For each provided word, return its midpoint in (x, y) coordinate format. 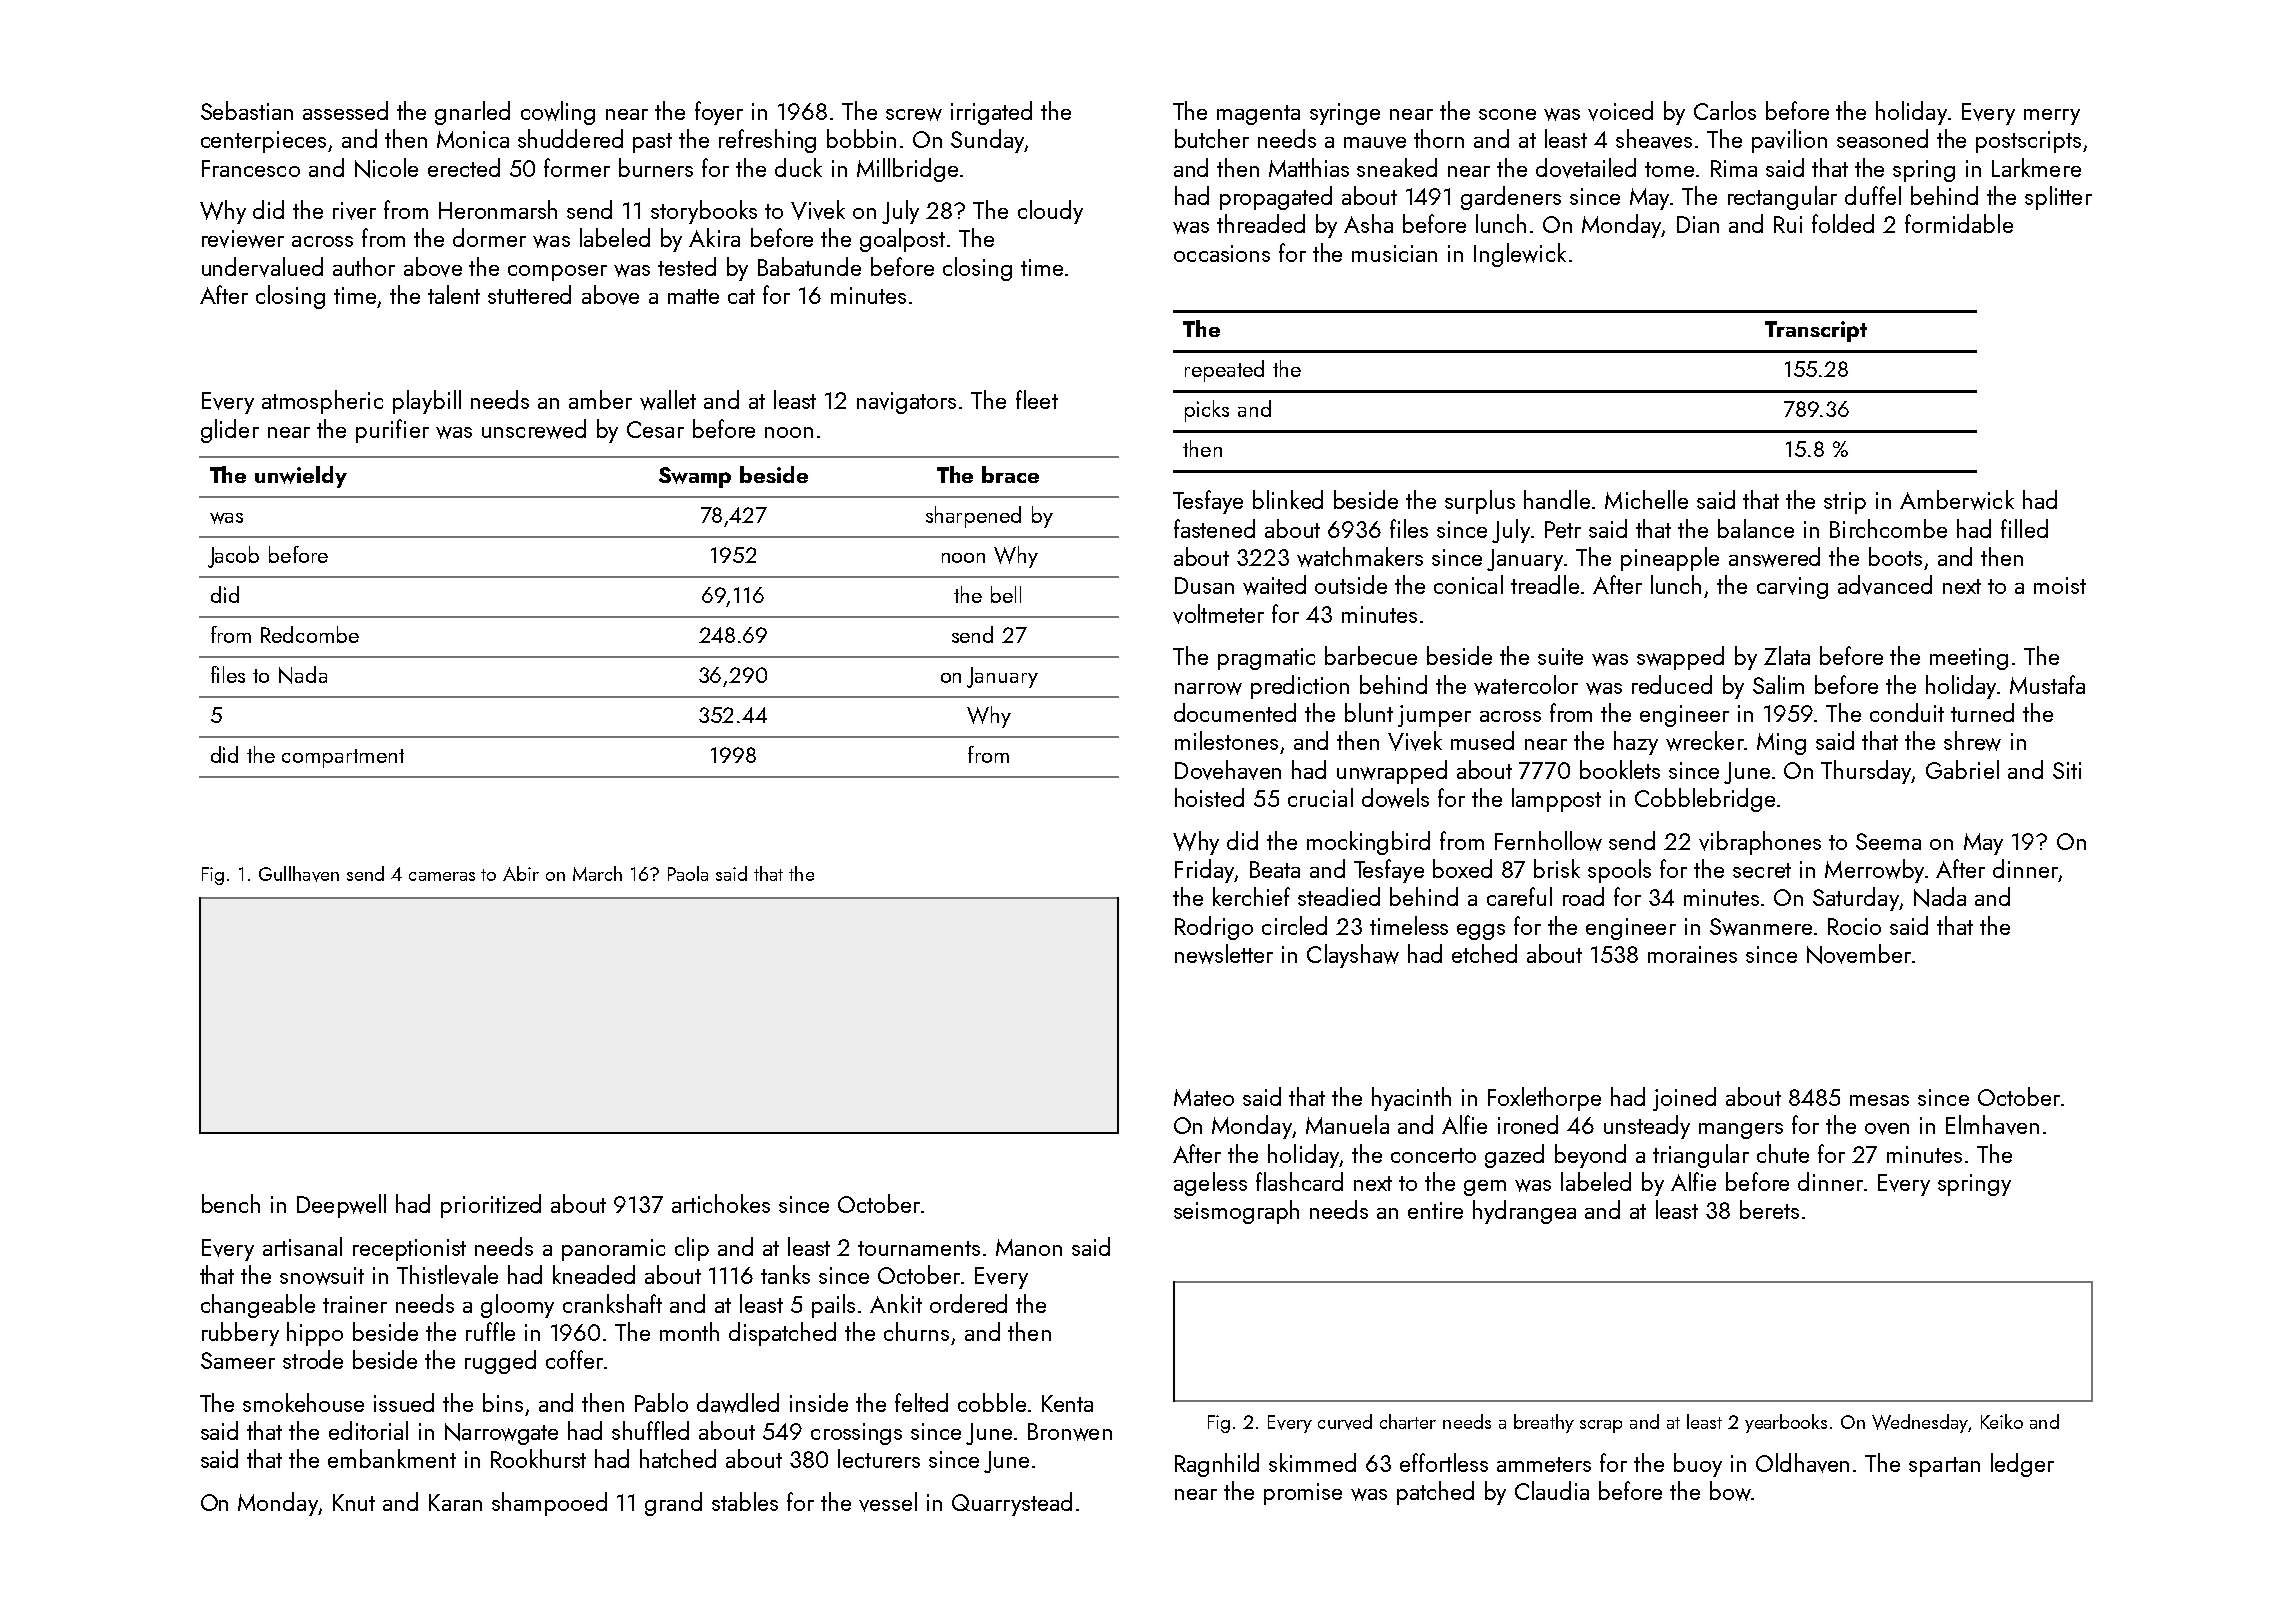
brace (1010, 474)
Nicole (386, 168)
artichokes (721, 1203)
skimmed (1312, 1462)
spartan (1944, 1467)
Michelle (1646, 499)
